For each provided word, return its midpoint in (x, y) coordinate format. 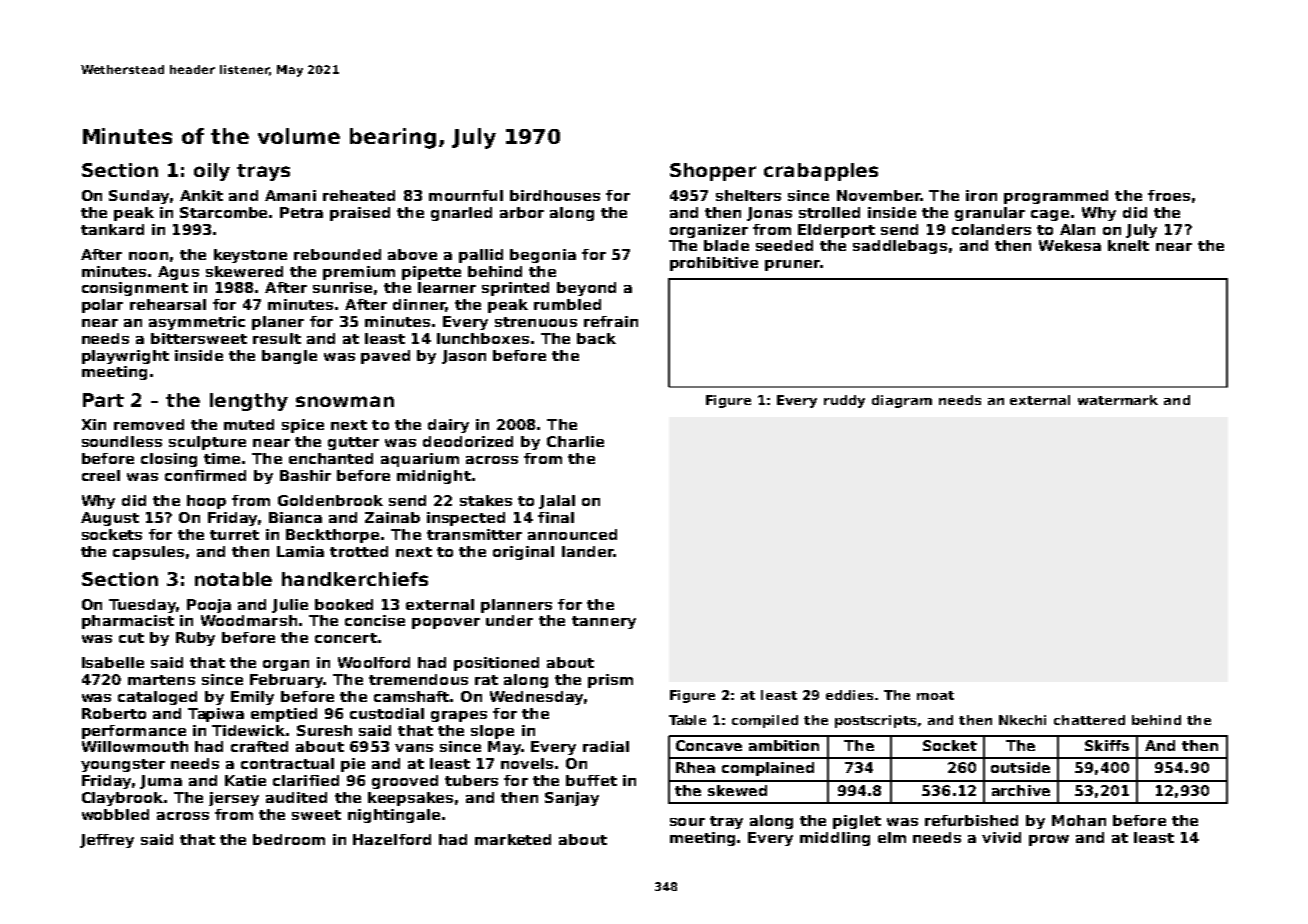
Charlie (575, 441)
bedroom (289, 839)
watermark (1118, 400)
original (523, 553)
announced (572, 534)
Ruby (195, 639)
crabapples (821, 172)
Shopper (713, 172)
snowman (345, 401)
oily (212, 172)
